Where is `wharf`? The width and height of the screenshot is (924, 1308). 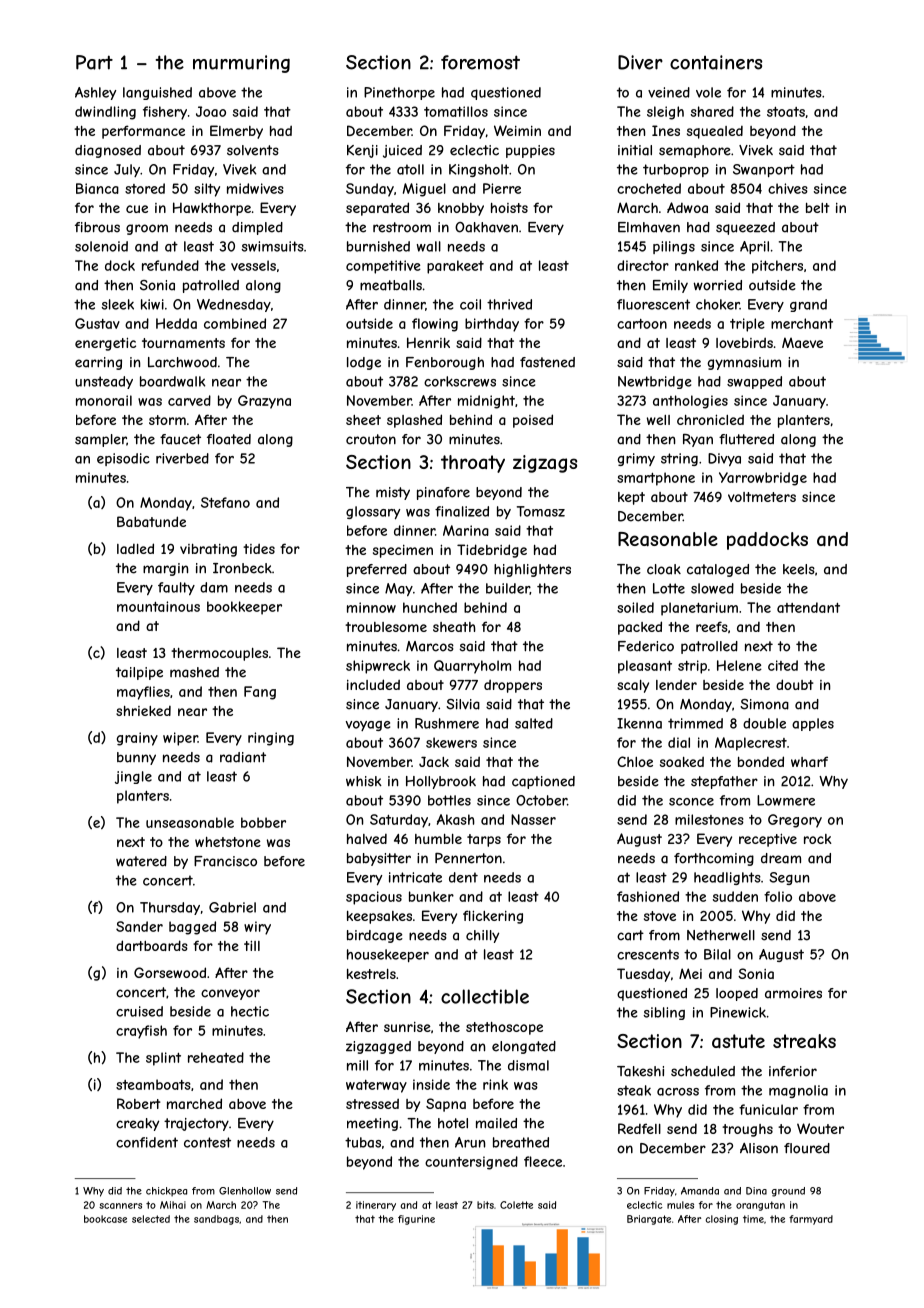 wharf is located at coordinates (809, 761).
